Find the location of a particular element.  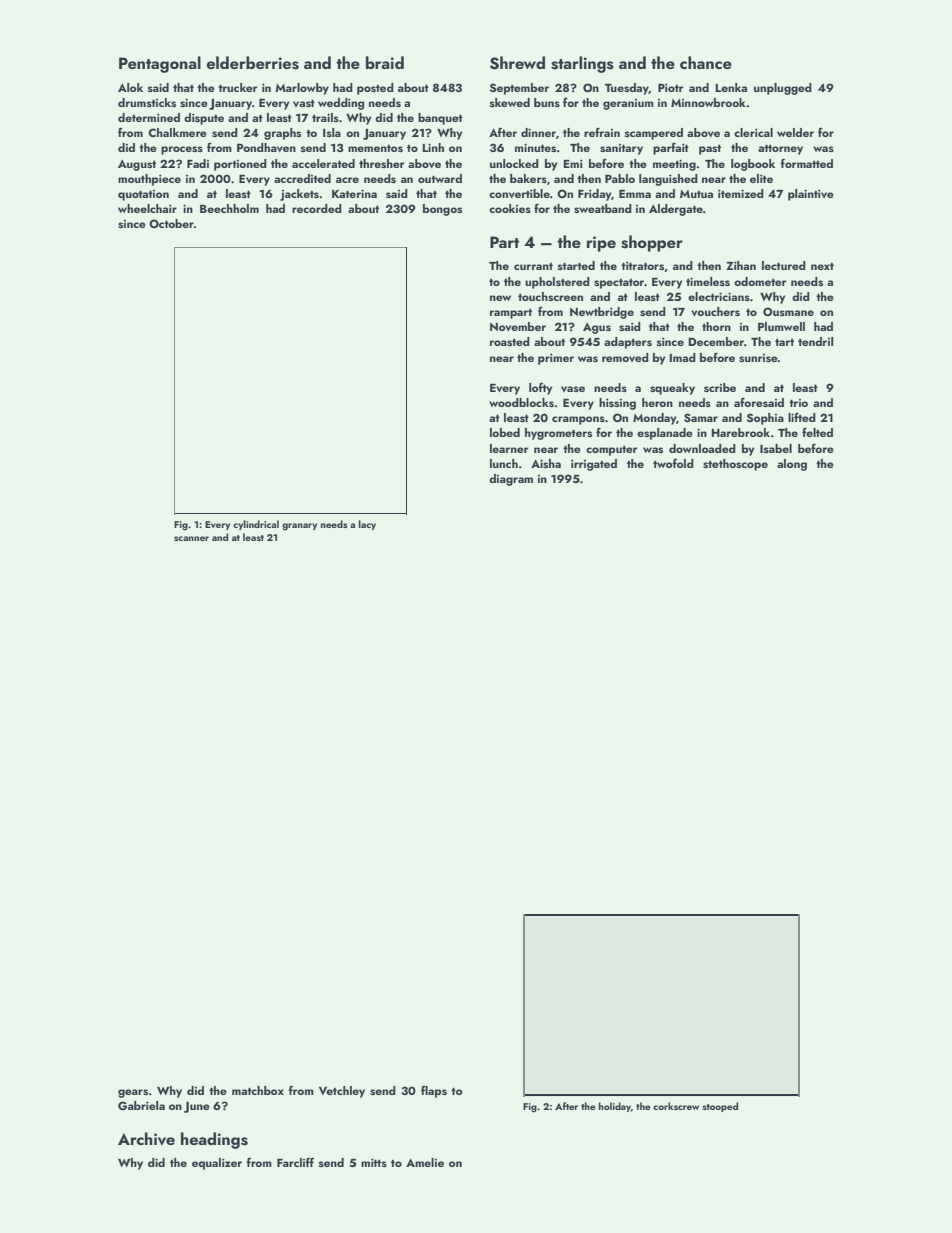

scanner is located at coordinates (191, 538).
